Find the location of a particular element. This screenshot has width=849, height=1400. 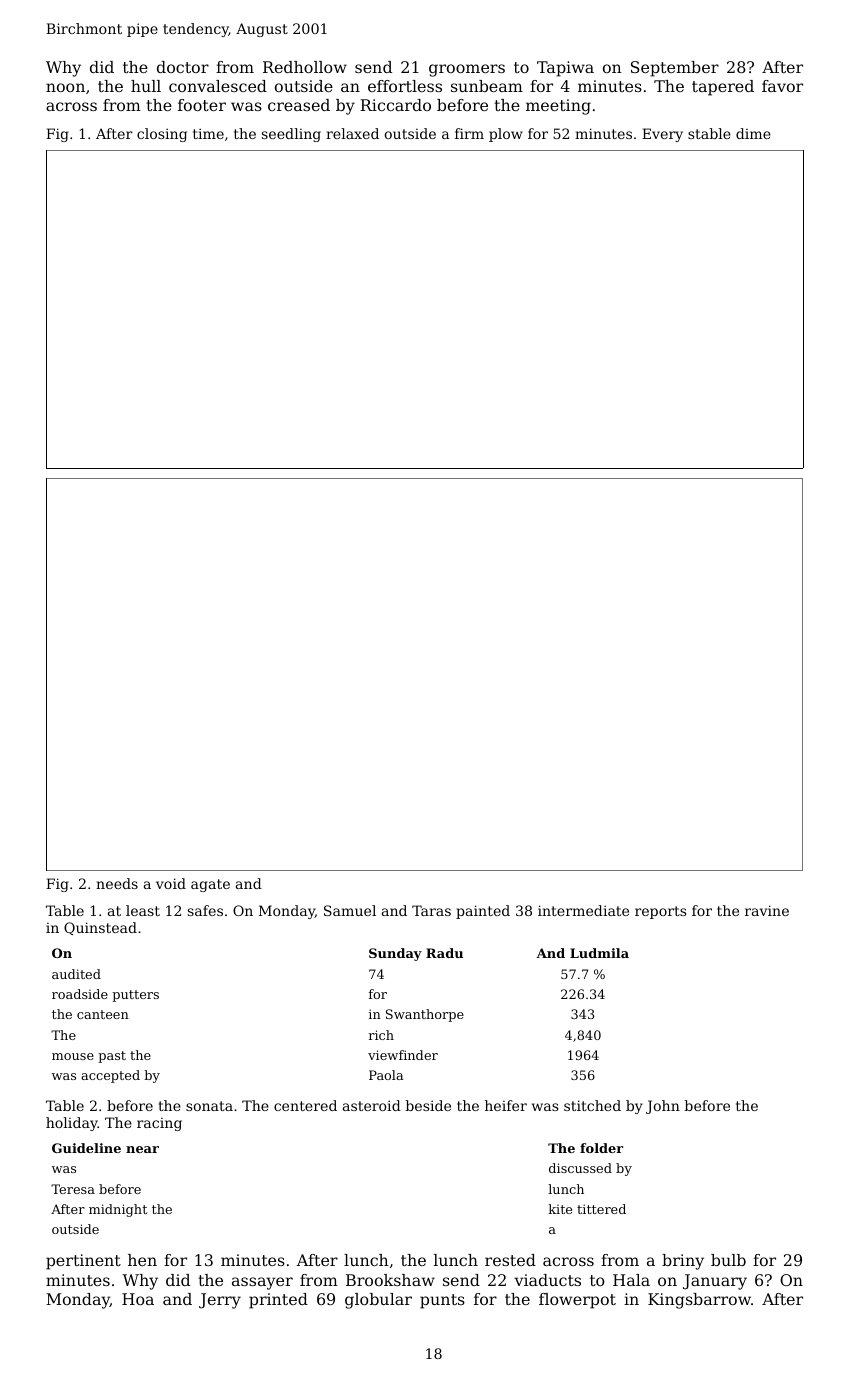

Hoa is located at coordinates (138, 1299).
